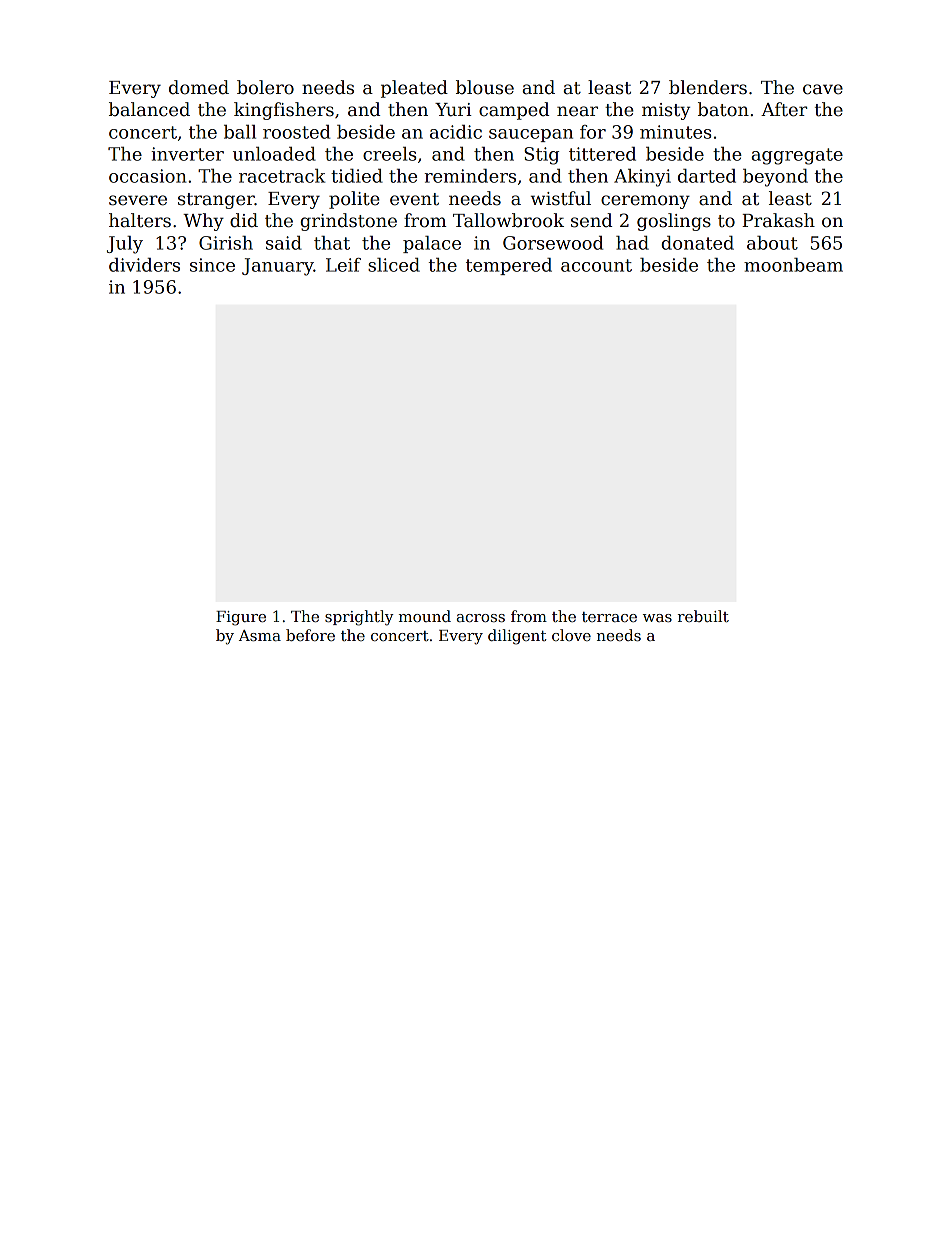  Describe the element at coordinates (517, 637) in the screenshot. I see `diligent` at that location.
